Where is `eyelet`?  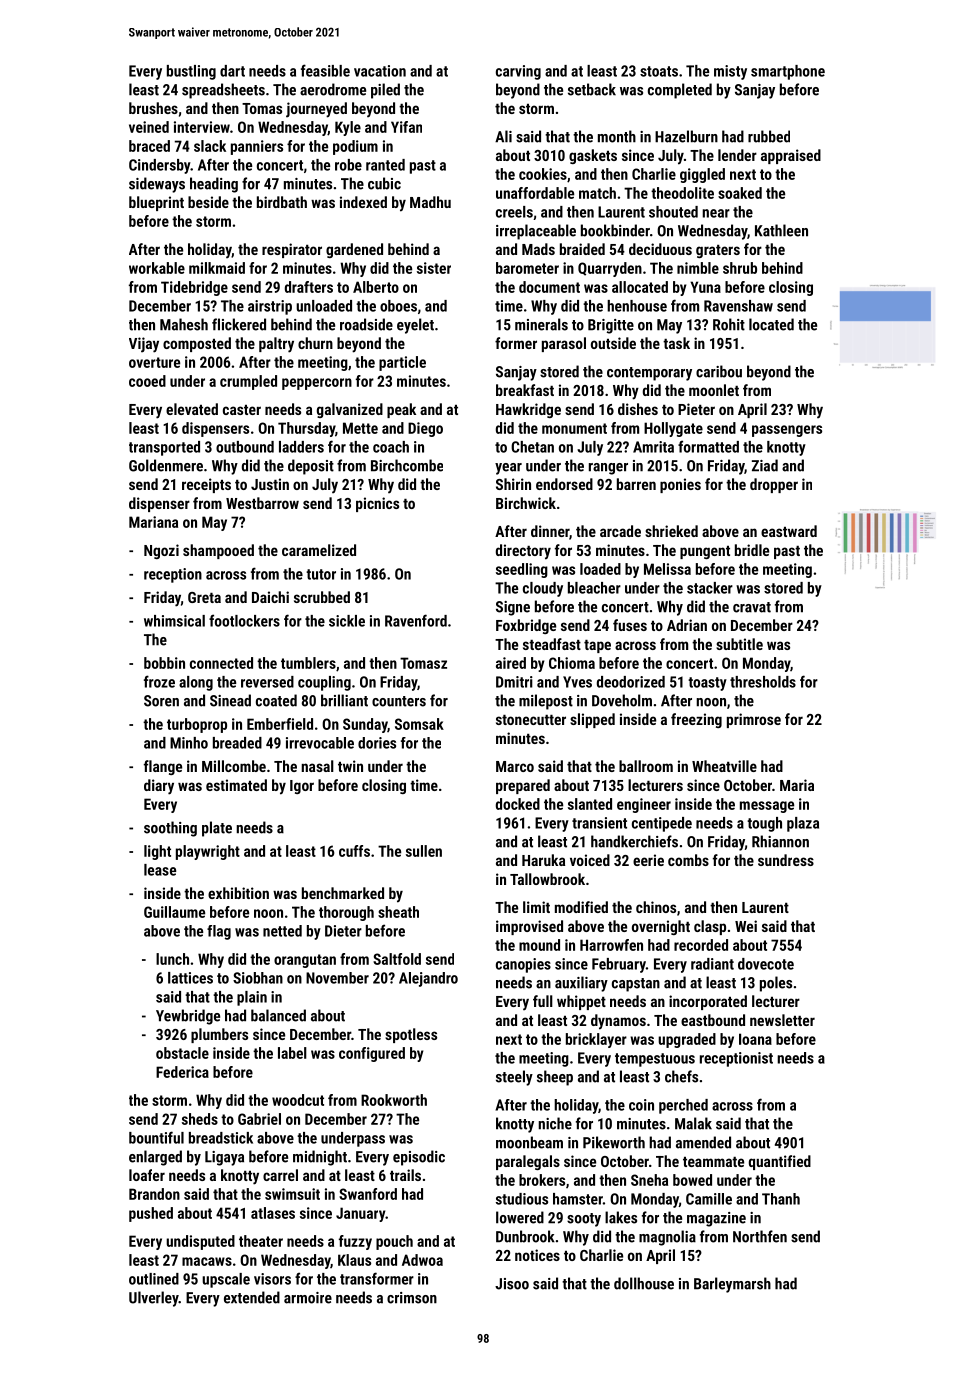 eyelet is located at coordinates (415, 326).
